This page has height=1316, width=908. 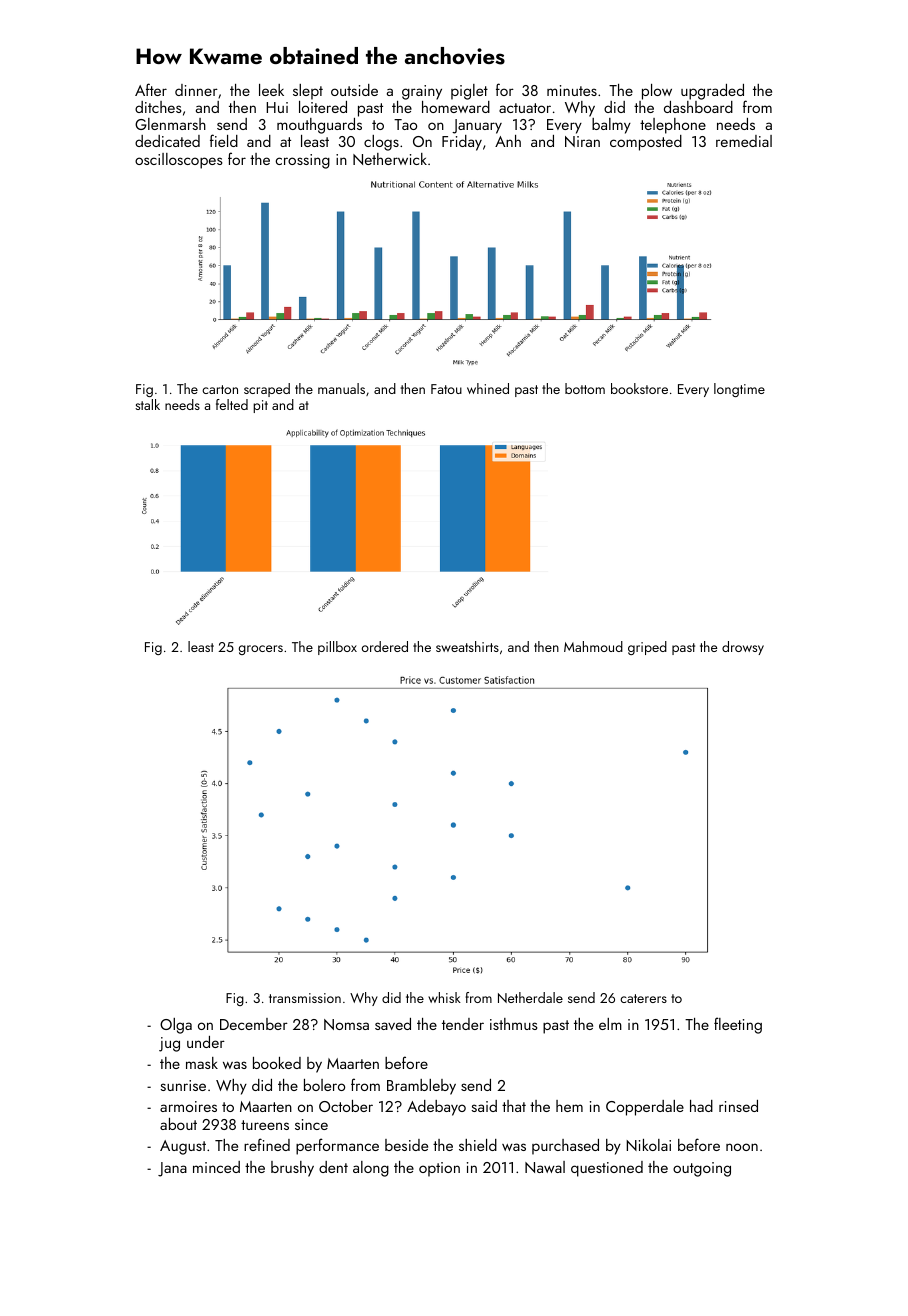 What do you see at coordinates (439, 1169) in the page?
I see `option` at bounding box center [439, 1169].
